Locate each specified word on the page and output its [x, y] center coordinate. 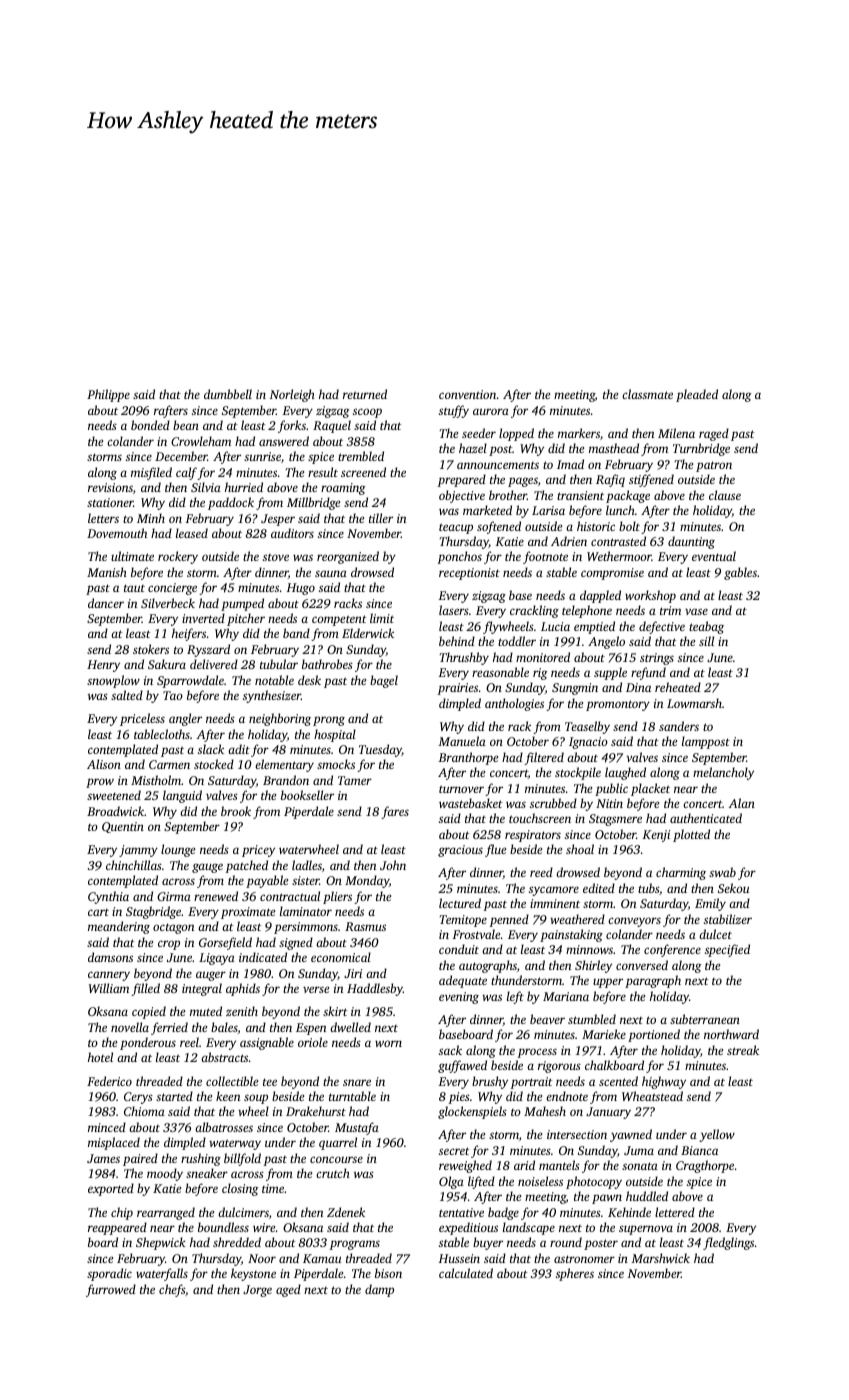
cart [98, 912]
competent [339, 620]
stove [276, 557]
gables [740, 573]
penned [509, 920]
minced [107, 1127]
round [566, 1242]
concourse [336, 1159]
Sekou [733, 888]
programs [355, 1245]
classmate [647, 394]
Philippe [108, 395]
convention [467, 394]
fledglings [728, 1243]
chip [122, 1213]
